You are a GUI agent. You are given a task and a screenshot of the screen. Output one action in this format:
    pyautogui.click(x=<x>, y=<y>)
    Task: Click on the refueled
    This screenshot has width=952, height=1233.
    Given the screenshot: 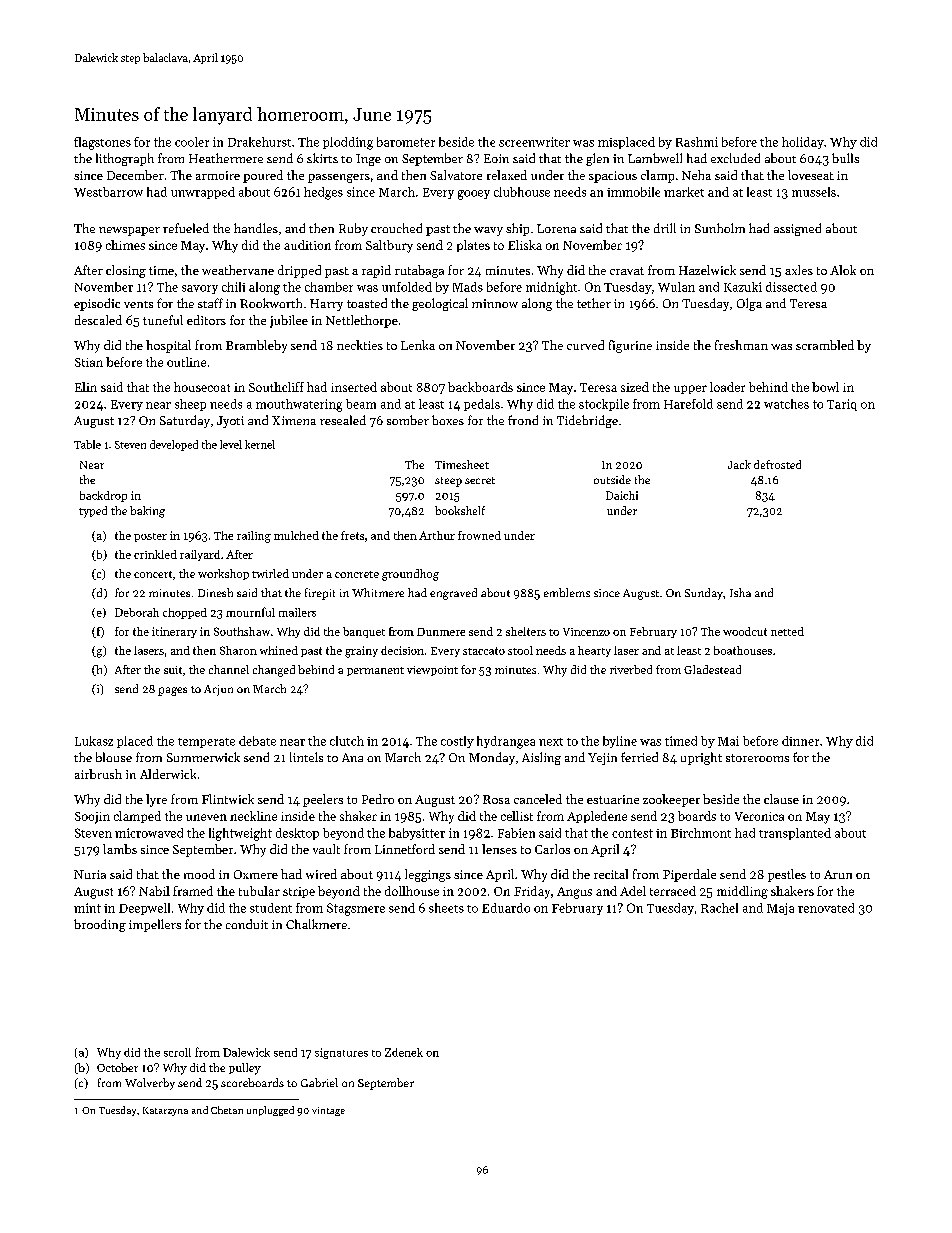 What is the action you would take?
    pyautogui.click(x=186, y=228)
